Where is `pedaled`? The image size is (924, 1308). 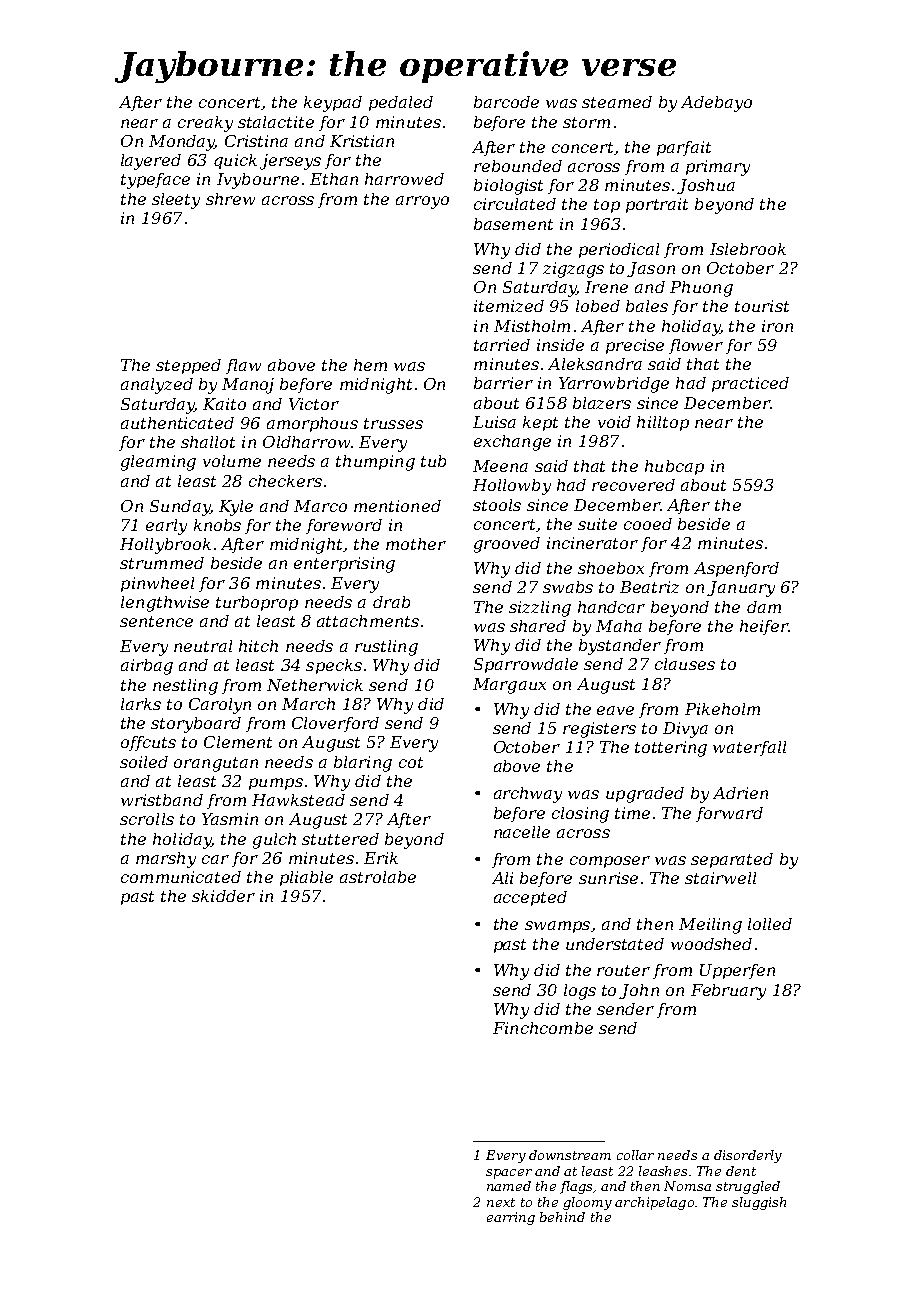 pedaled is located at coordinates (401, 103).
